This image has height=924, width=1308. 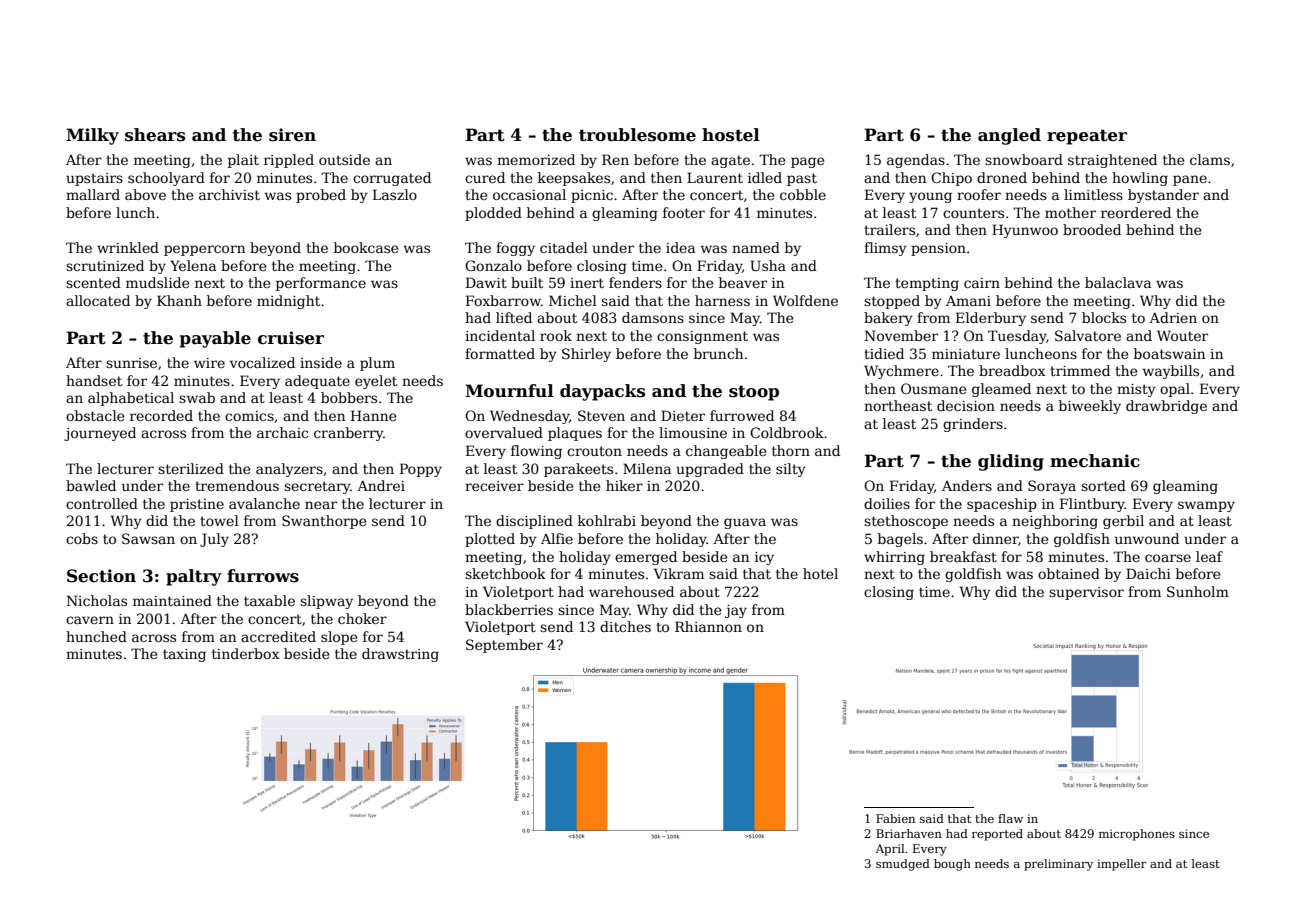 I want to click on taxing, so click(x=184, y=655).
